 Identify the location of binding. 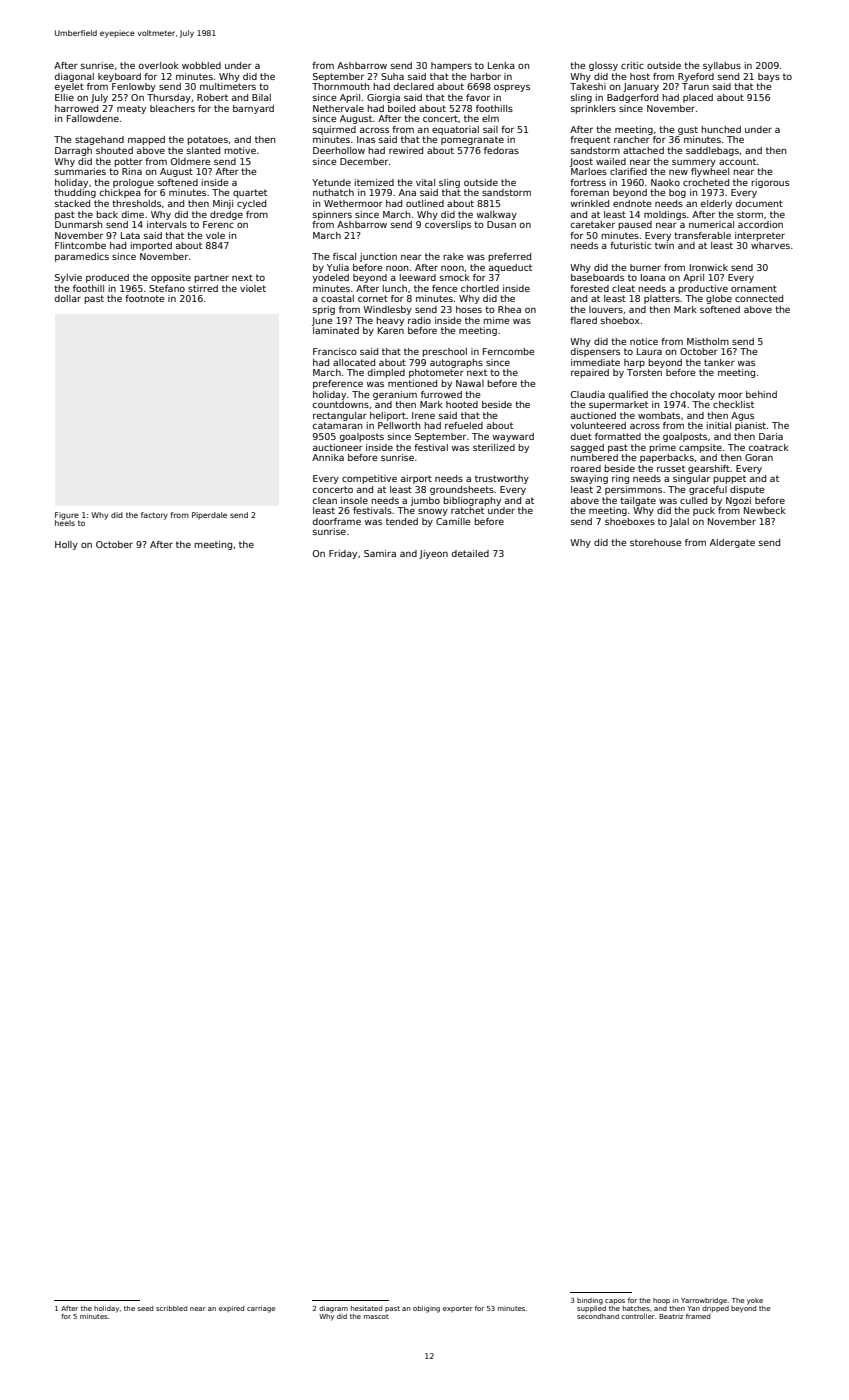
(590, 1301).
